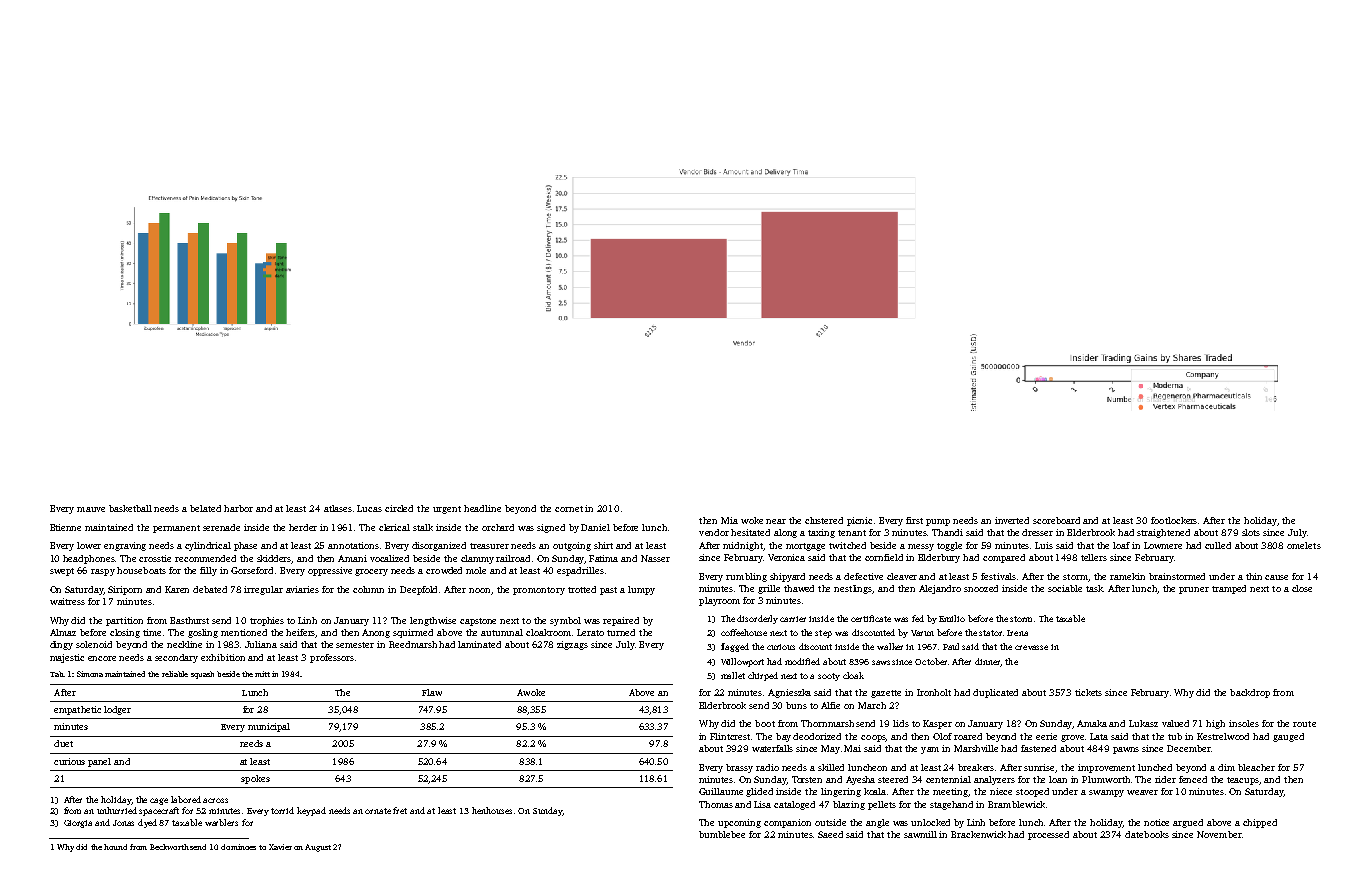  Describe the element at coordinates (1099, 736) in the screenshot. I see `Lata` at that location.
